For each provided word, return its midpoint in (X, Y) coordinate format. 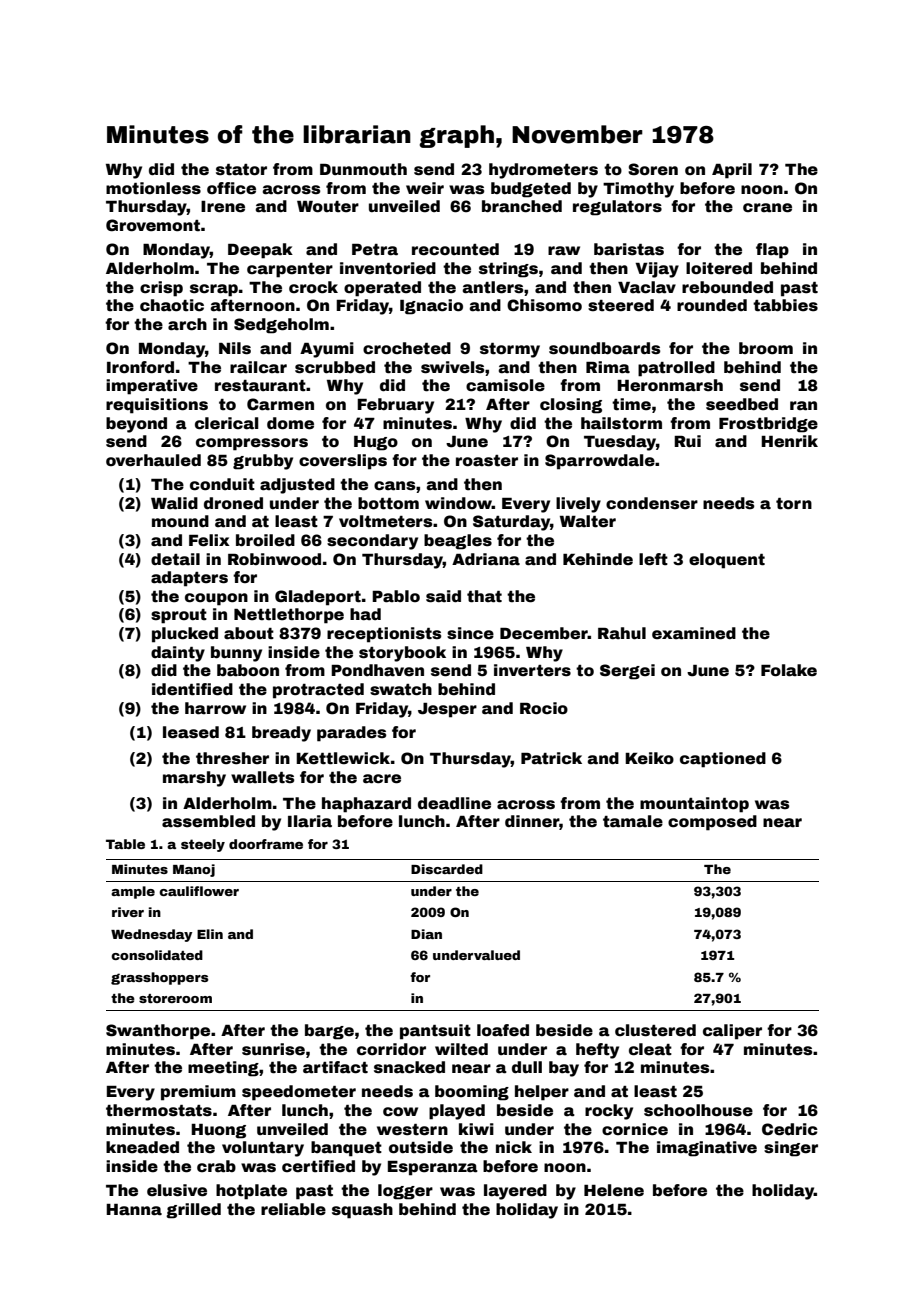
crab (216, 1166)
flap (772, 251)
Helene (614, 1190)
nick (514, 1147)
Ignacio (431, 307)
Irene (223, 207)
